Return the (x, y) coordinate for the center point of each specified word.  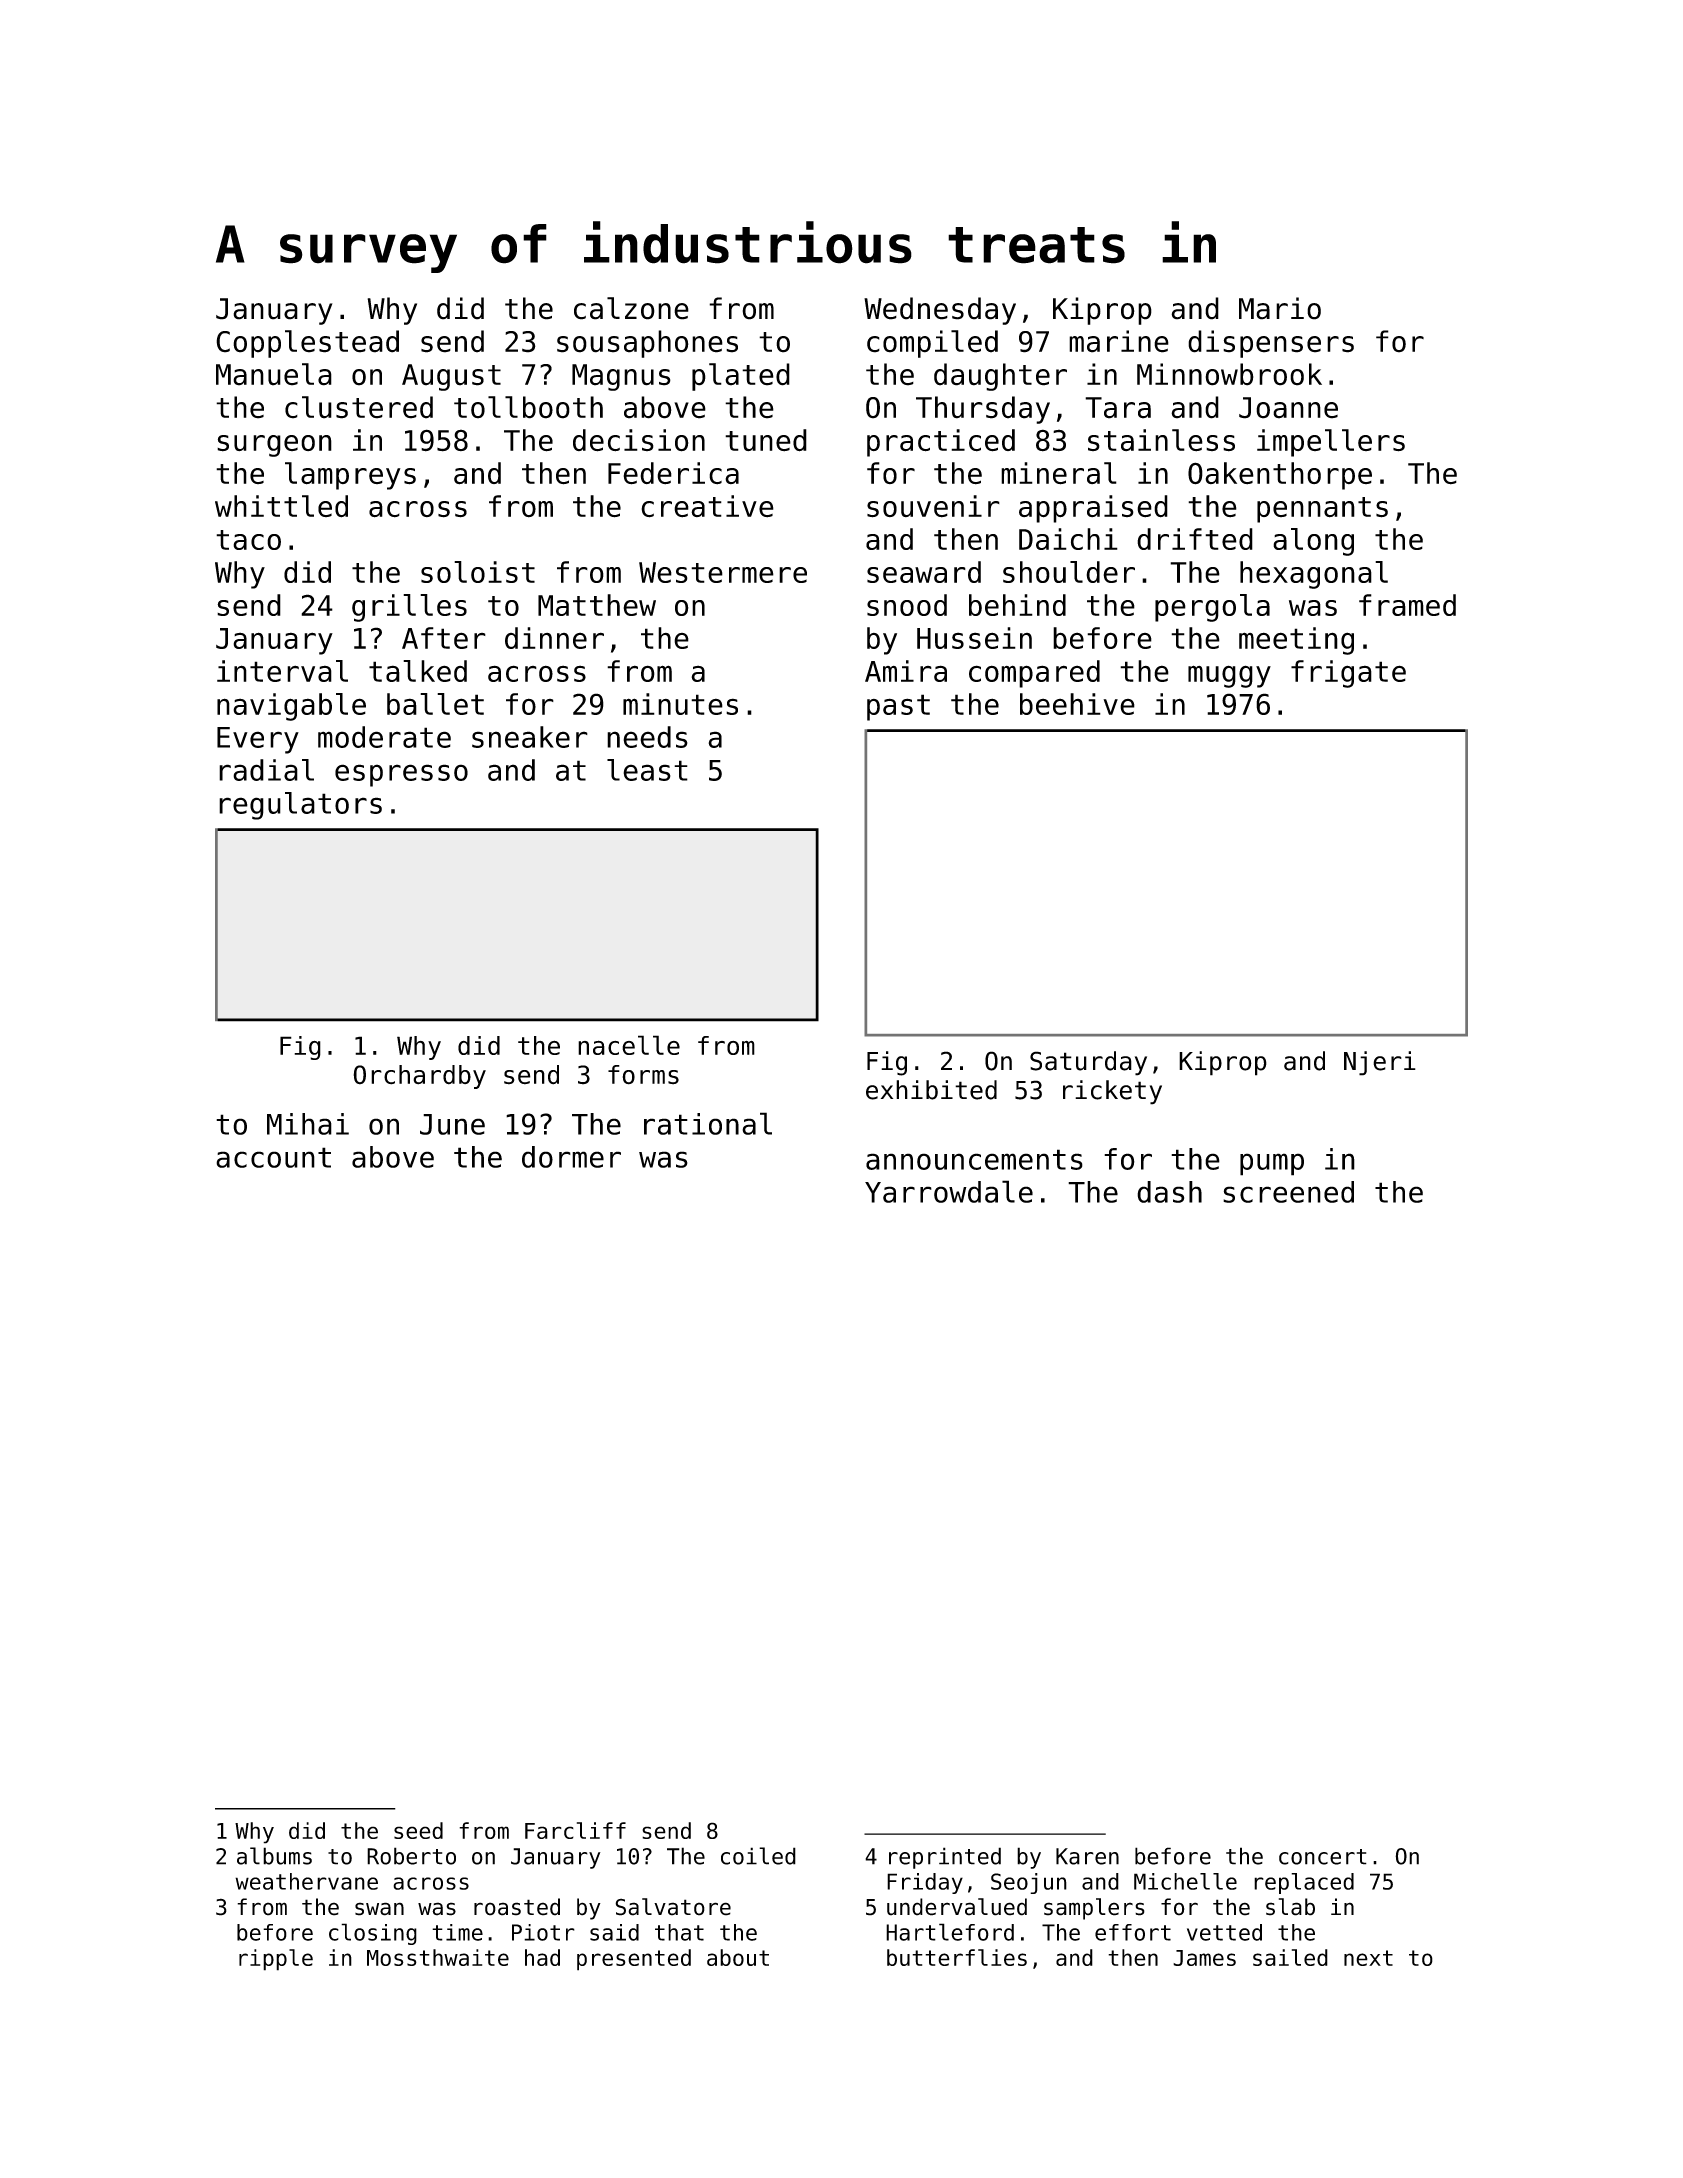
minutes (680, 704)
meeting (1296, 641)
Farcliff (575, 1830)
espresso (401, 775)
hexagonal (1314, 575)
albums (274, 1856)
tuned (766, 440)
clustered (359, 407)
